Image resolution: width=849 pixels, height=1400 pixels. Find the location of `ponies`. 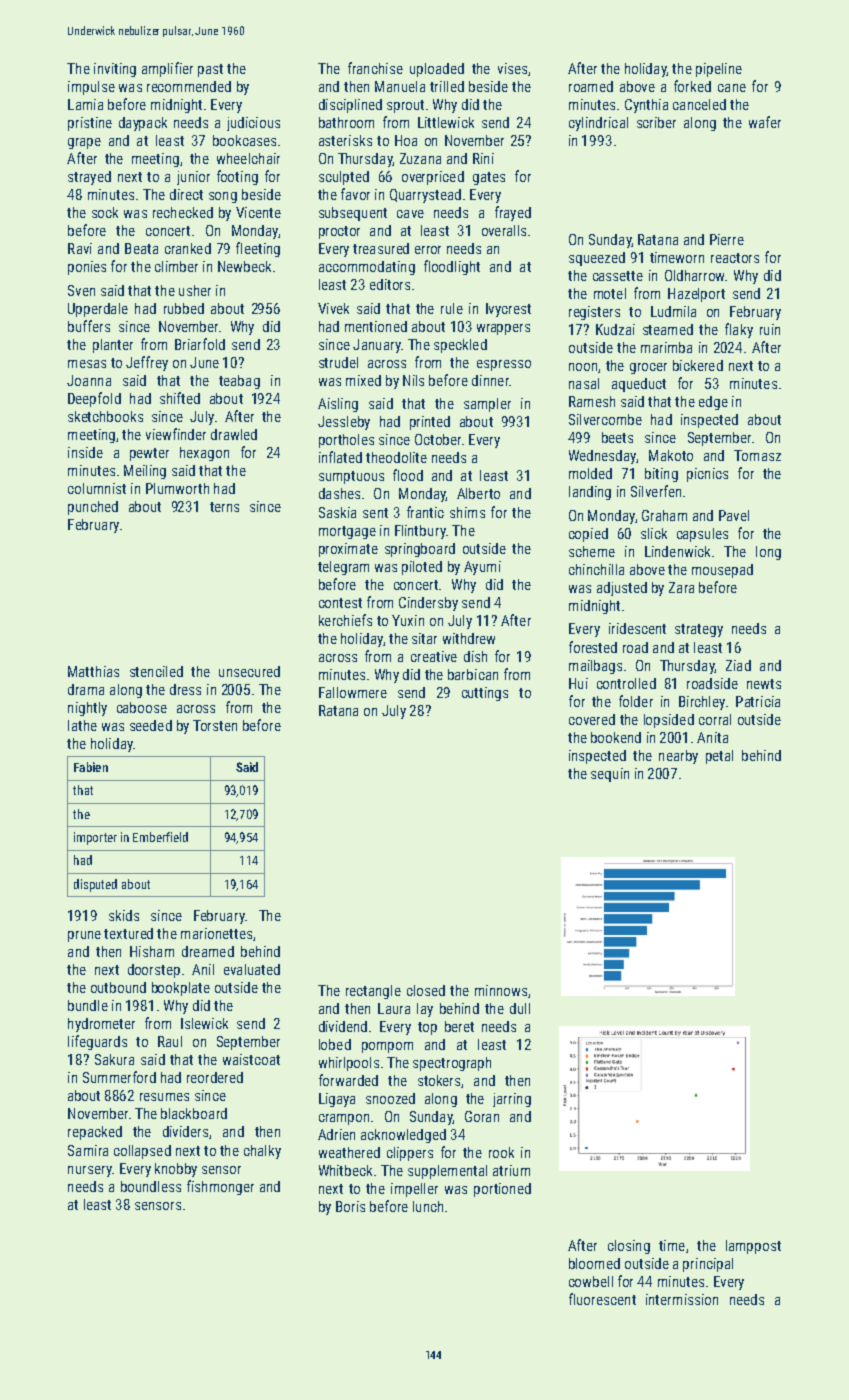

ponies is located at coordinates (87, 268).
